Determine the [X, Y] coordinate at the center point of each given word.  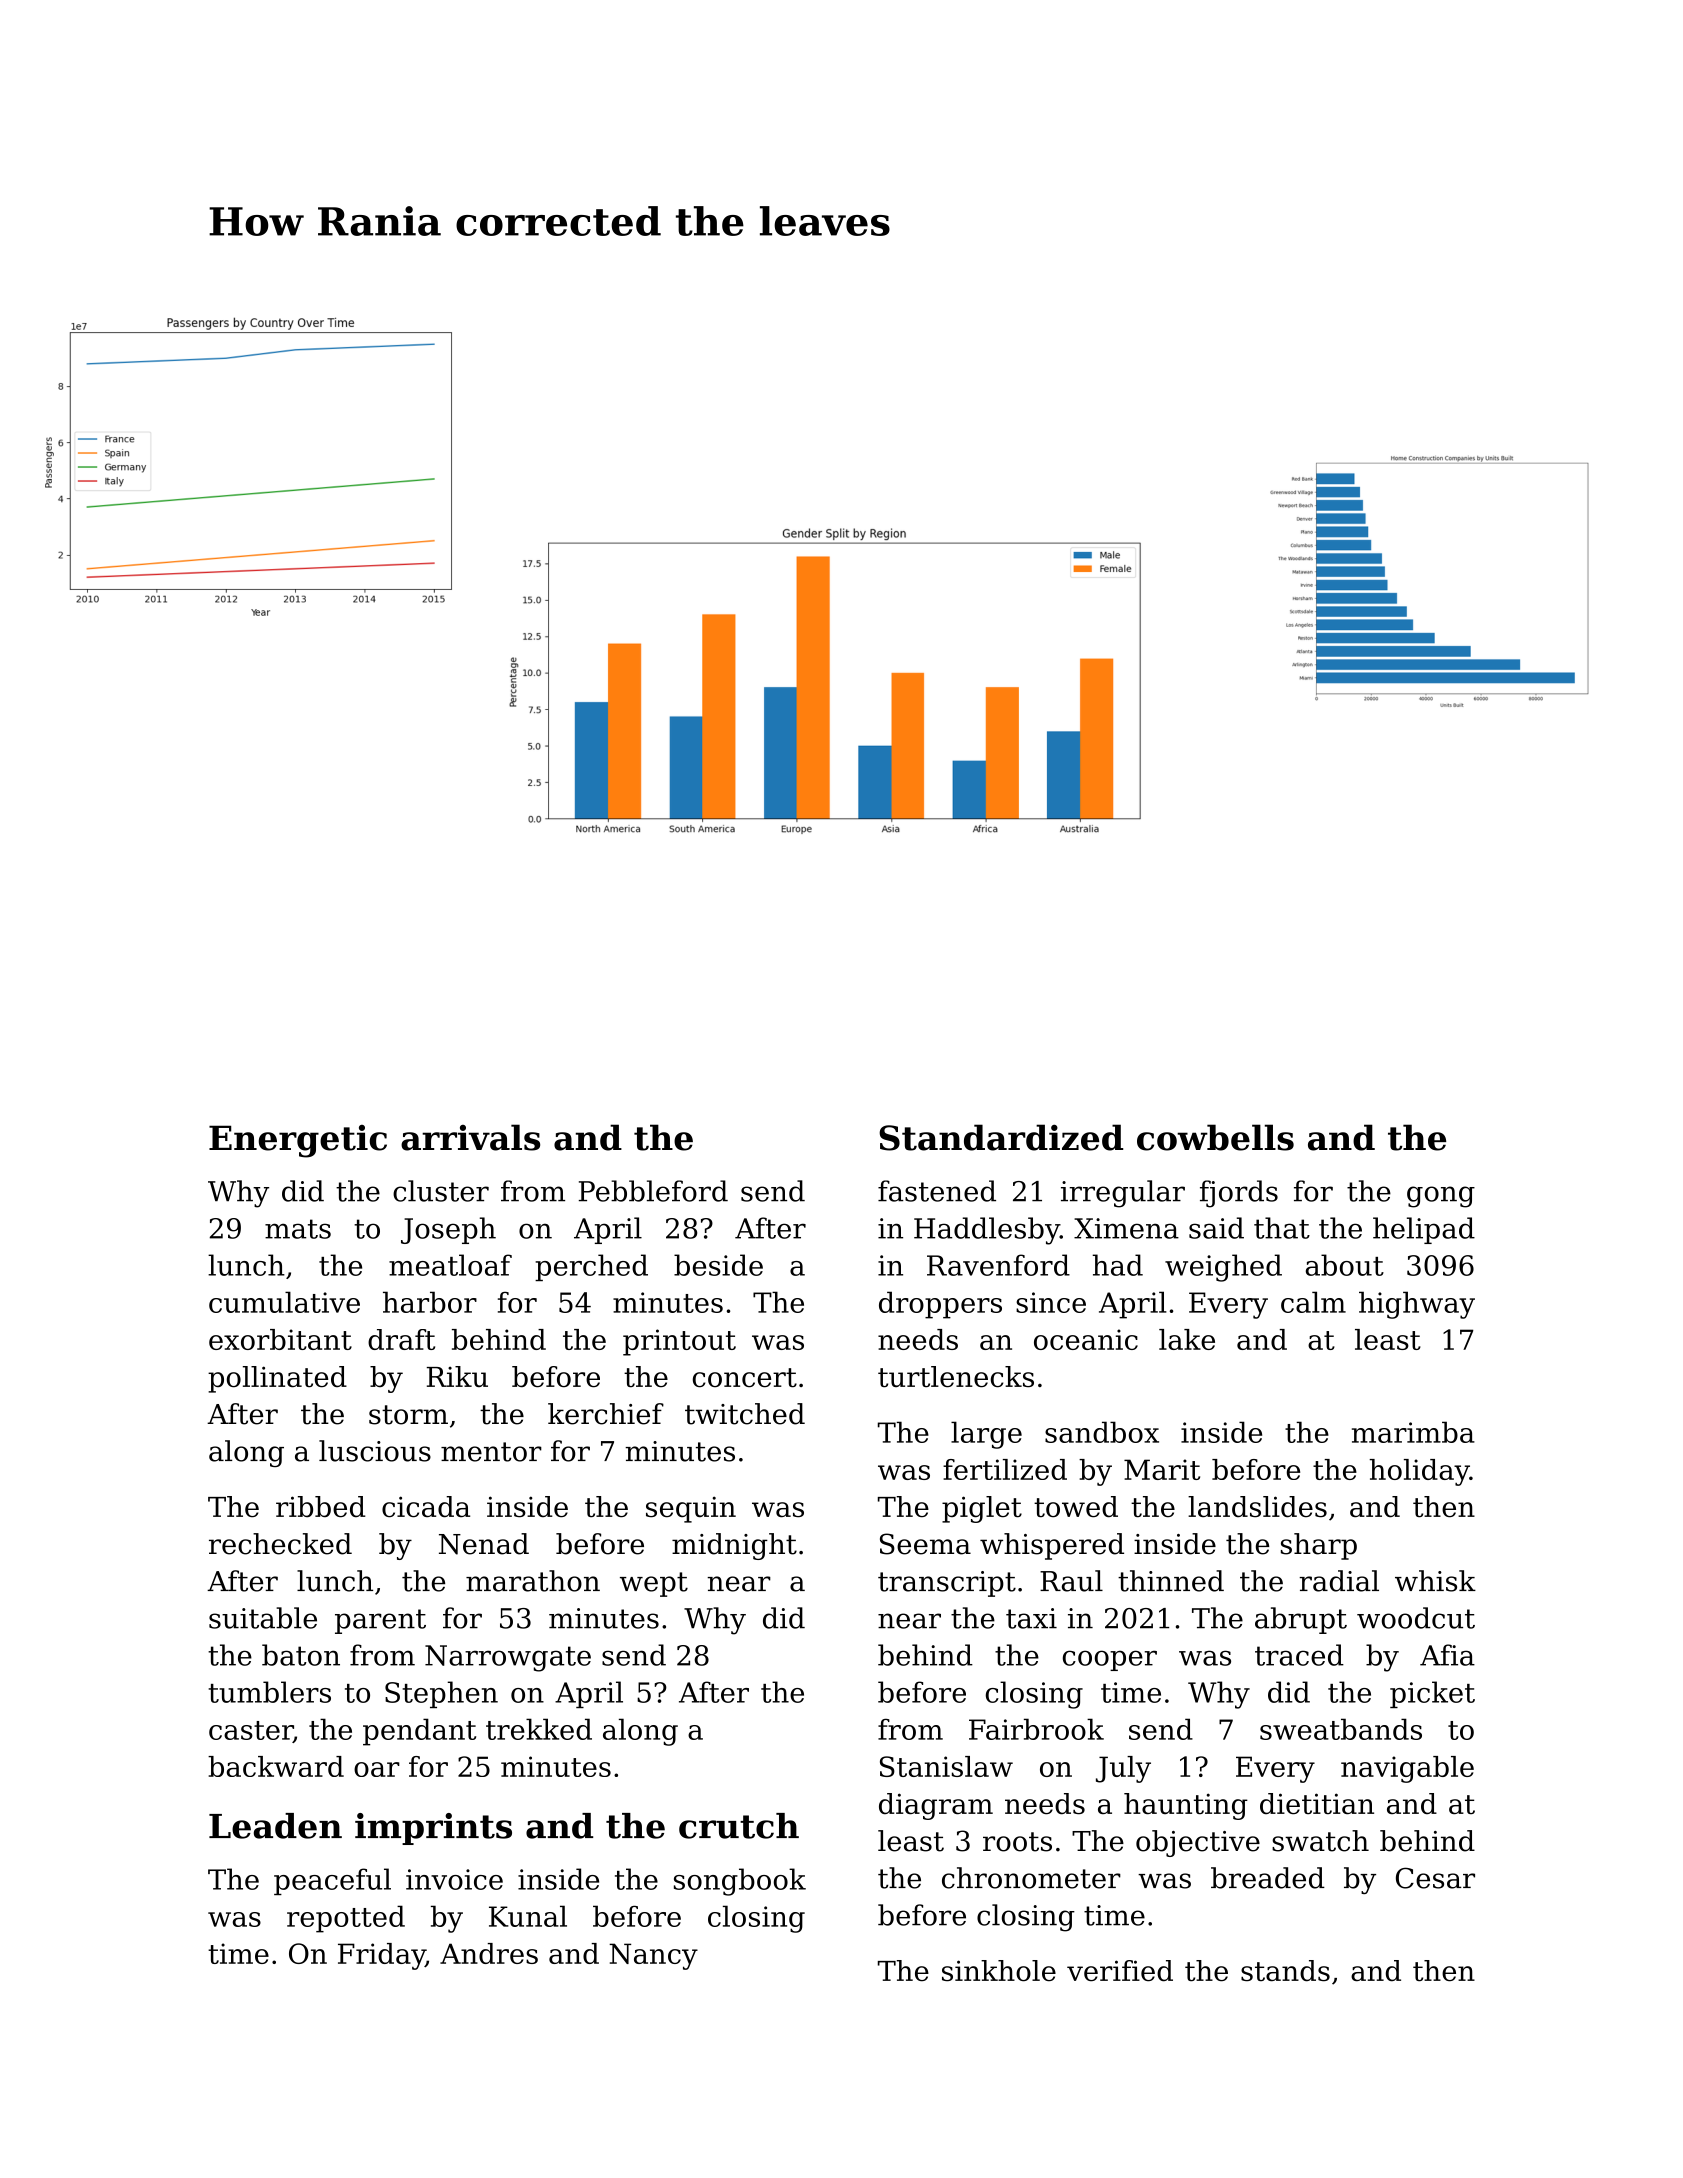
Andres [489, 1953]
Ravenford [998, 1265]
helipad [1424, 1230]
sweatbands [1341, 1729]
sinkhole [999, 1971]
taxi [1031, 1618]
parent [380, 1621]
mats [298, 1229]
